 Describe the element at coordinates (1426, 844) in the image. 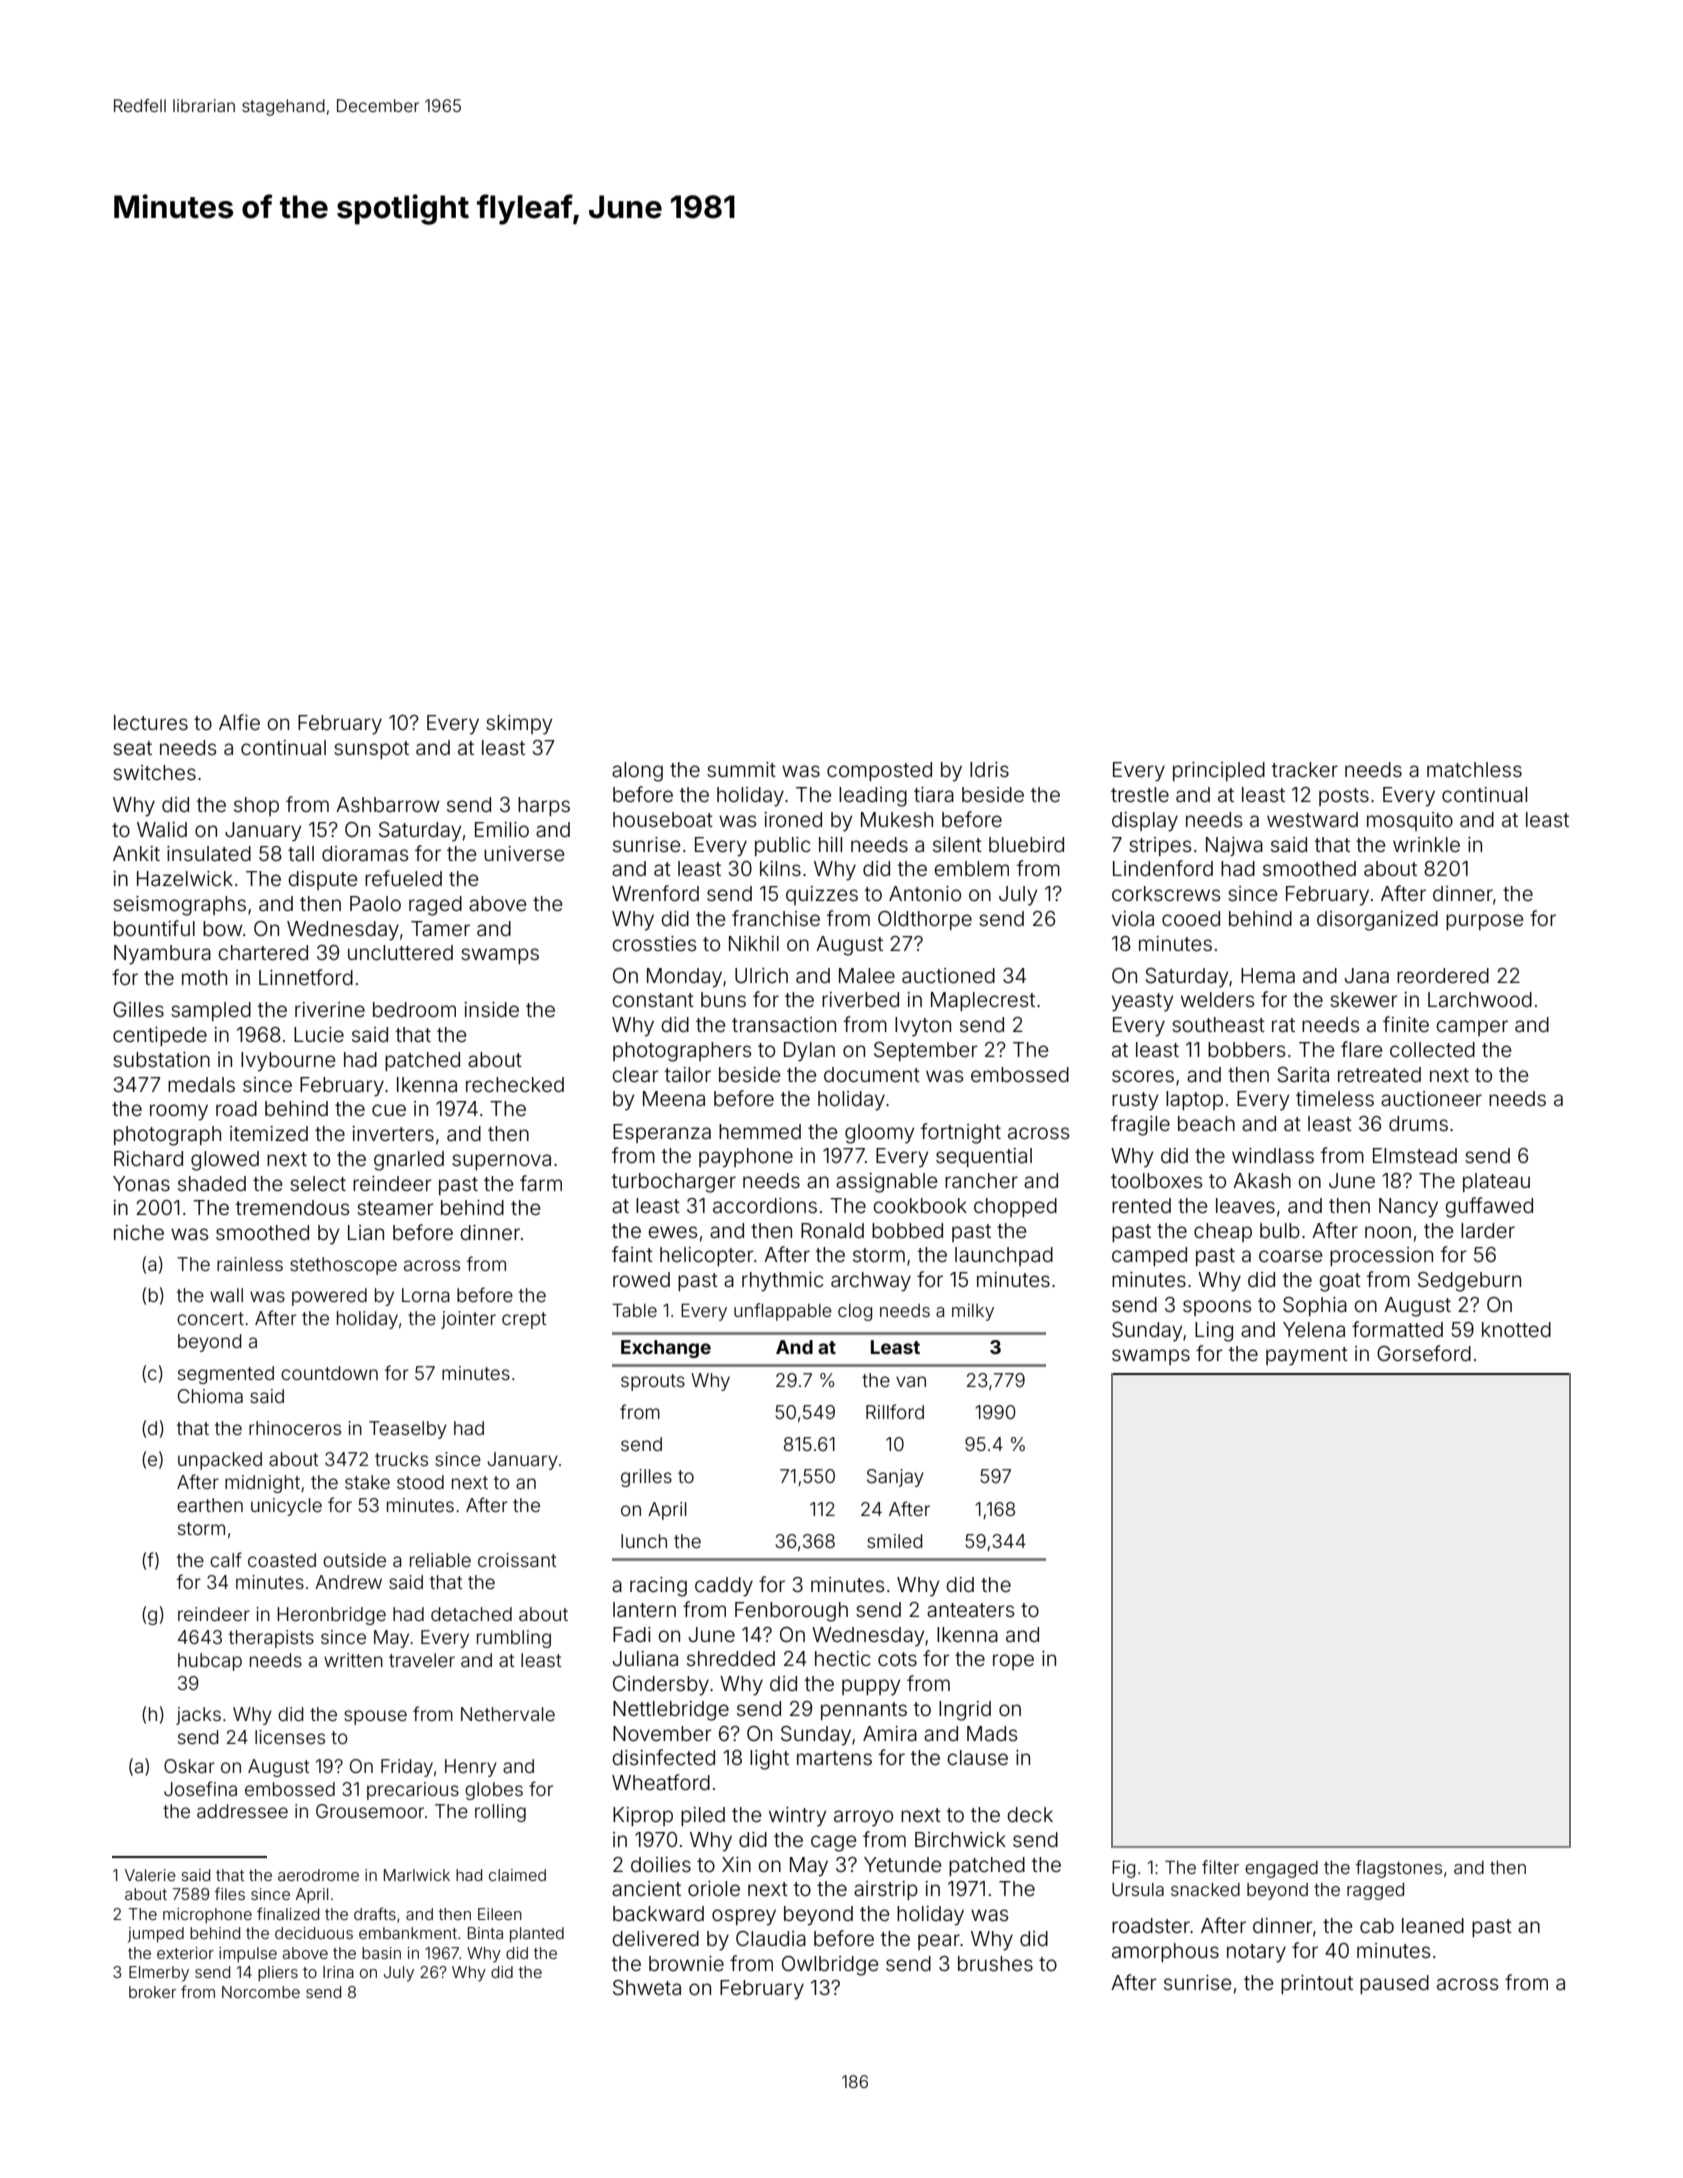

I see `wrinkle` at that location.
